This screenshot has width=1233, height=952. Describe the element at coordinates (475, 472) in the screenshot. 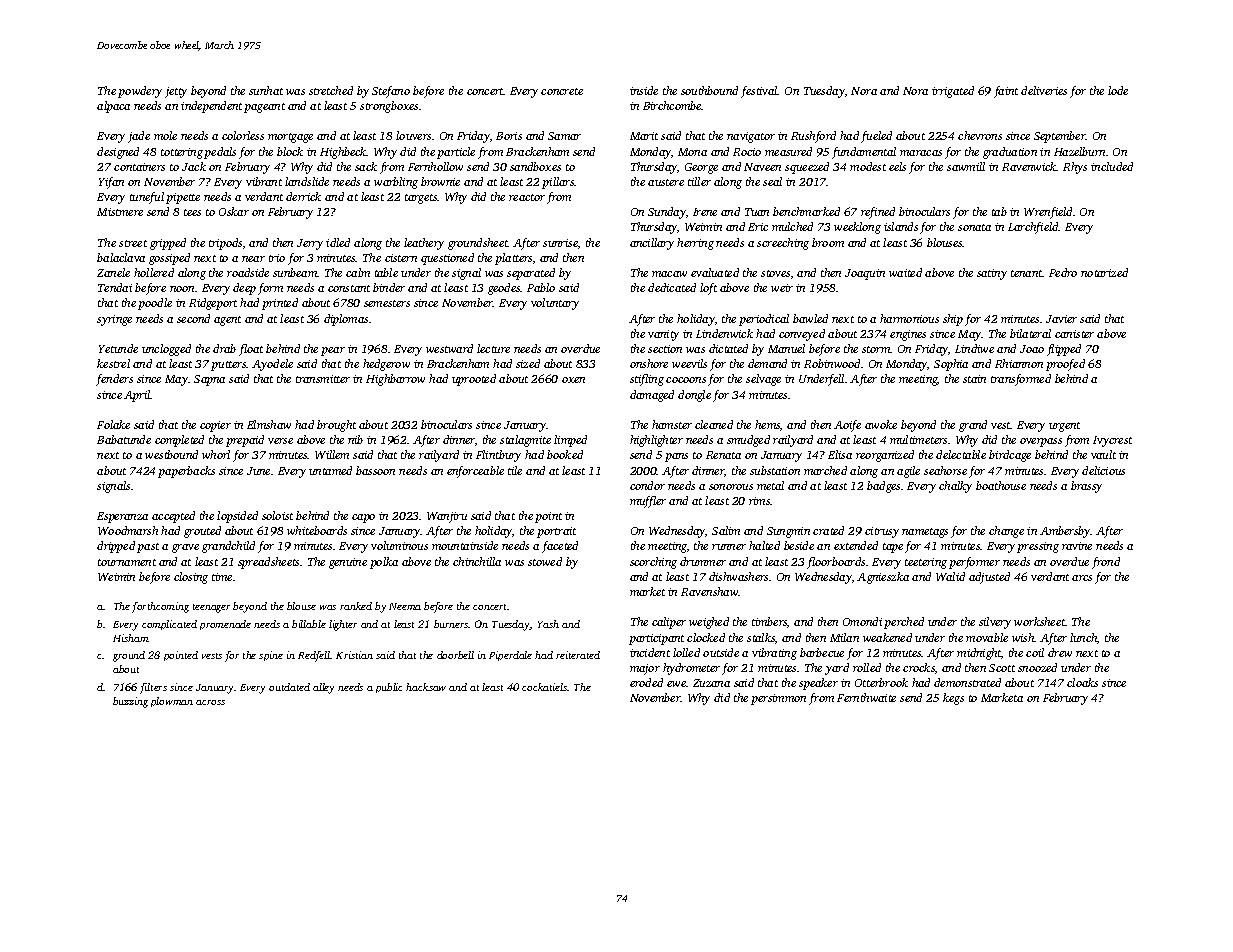

I see `enforceable` at that location.
